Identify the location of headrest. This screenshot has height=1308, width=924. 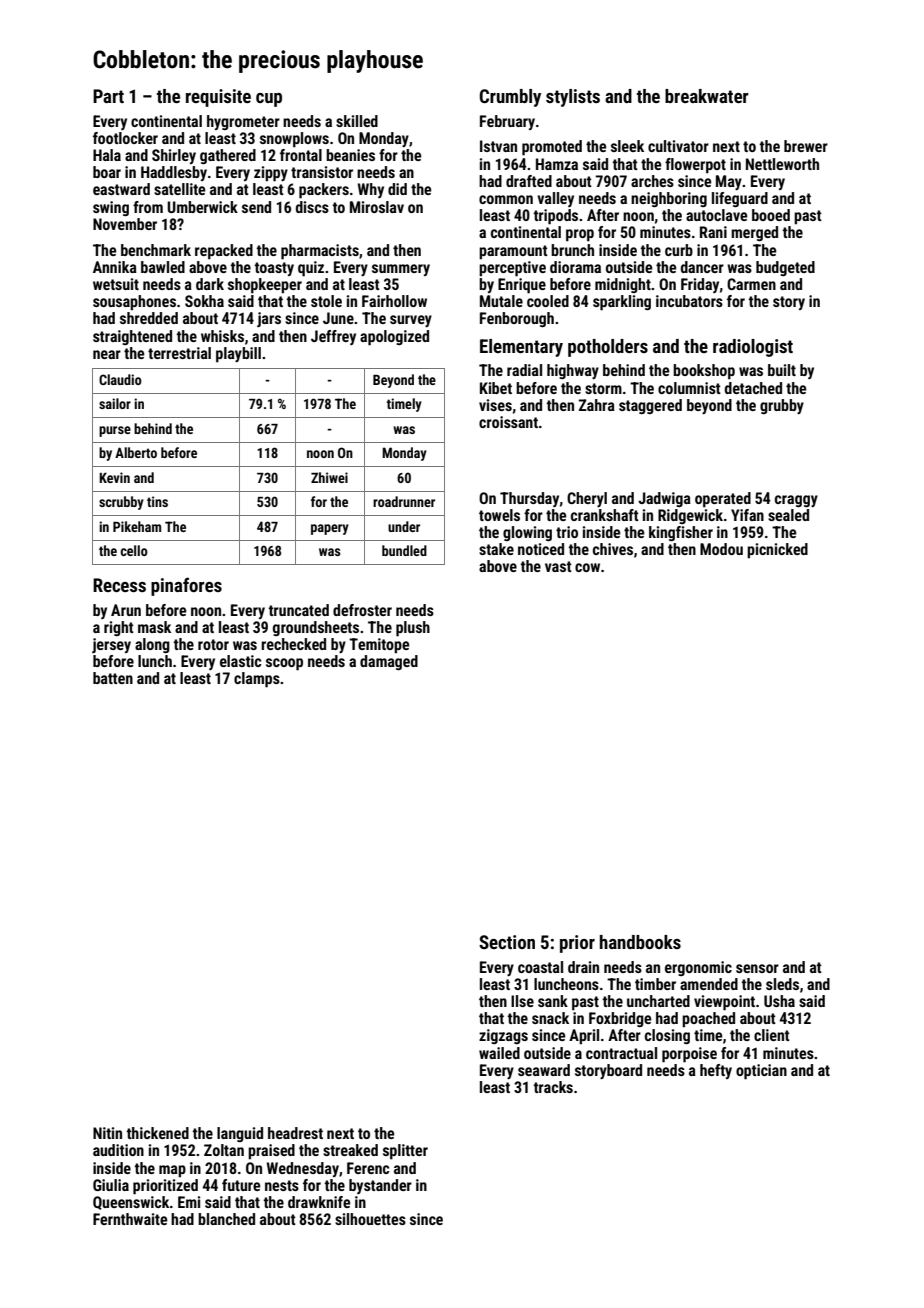
(295, 1133).
